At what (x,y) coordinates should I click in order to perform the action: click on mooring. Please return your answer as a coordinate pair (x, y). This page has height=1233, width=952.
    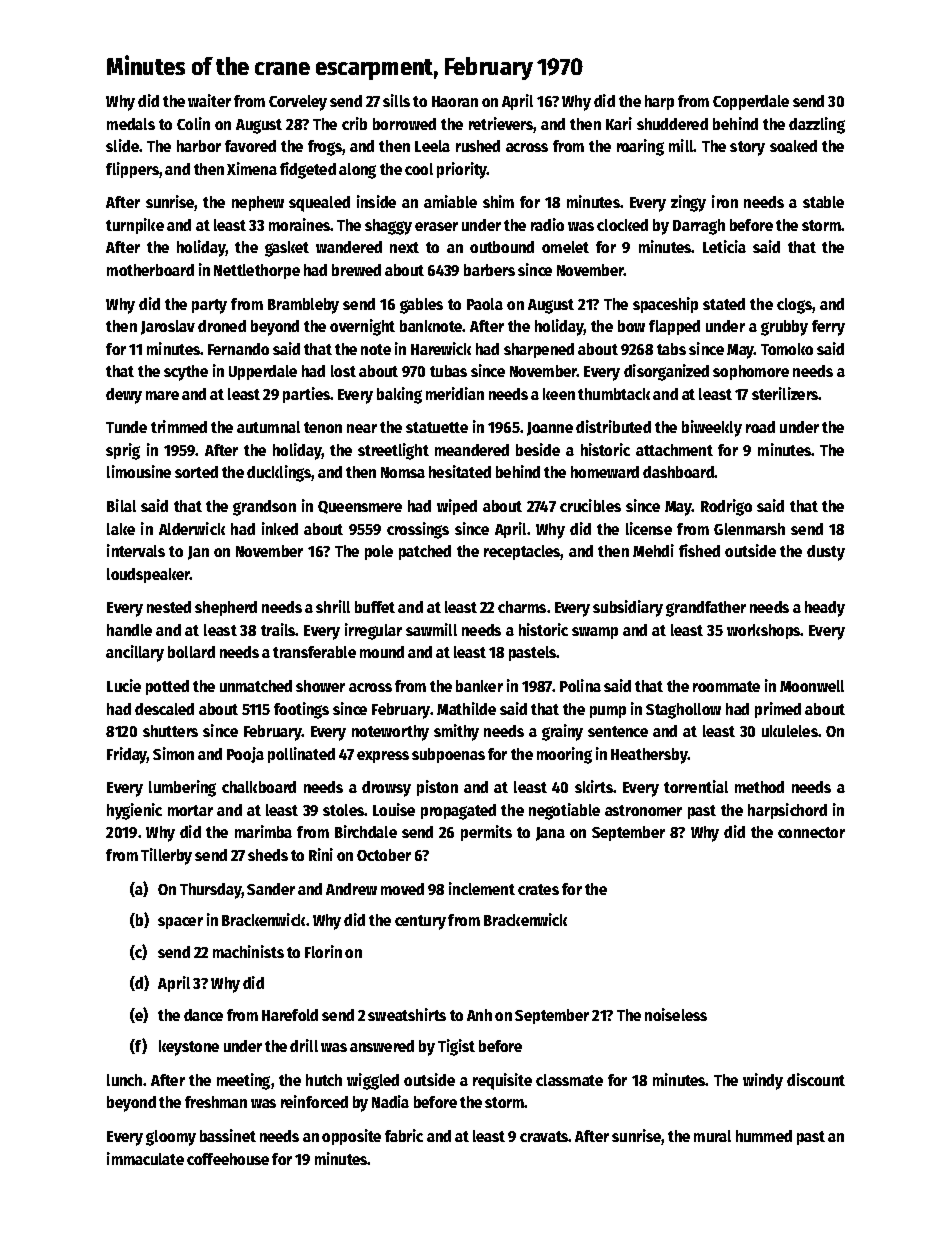
    Looking at the image, I should click on (564, 755).
